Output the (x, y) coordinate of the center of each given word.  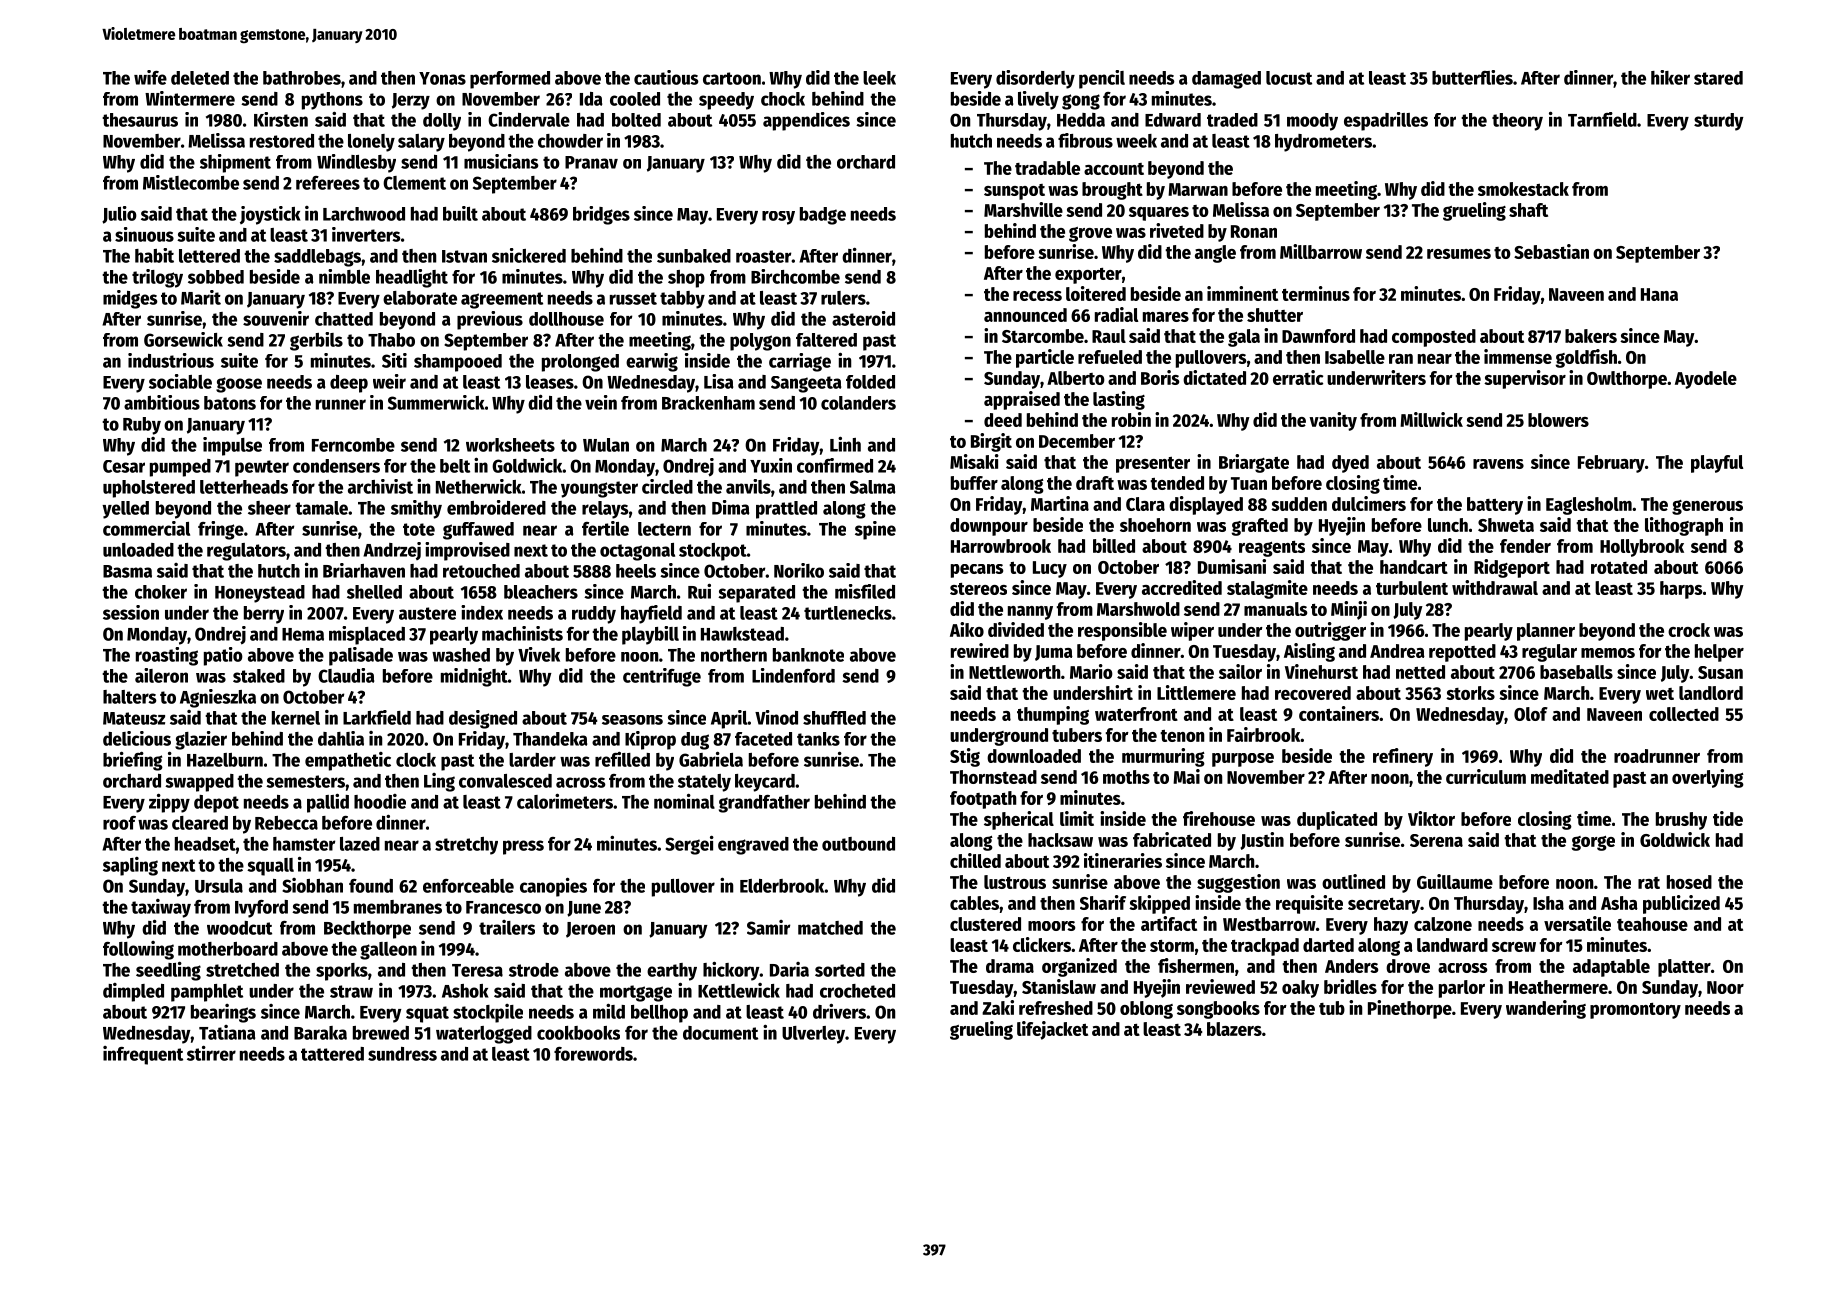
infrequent (143, 1055)
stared (1718, 78)
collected (1684, 714)
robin (1131, 419)
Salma (872, 487)
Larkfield (377, 717)
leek (879, 78)
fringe (221, 530)
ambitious (162, 402)
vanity (1333, 421)
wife (150, 77)
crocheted (857, 991)
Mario (1091, 671)
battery (1495, 506)
